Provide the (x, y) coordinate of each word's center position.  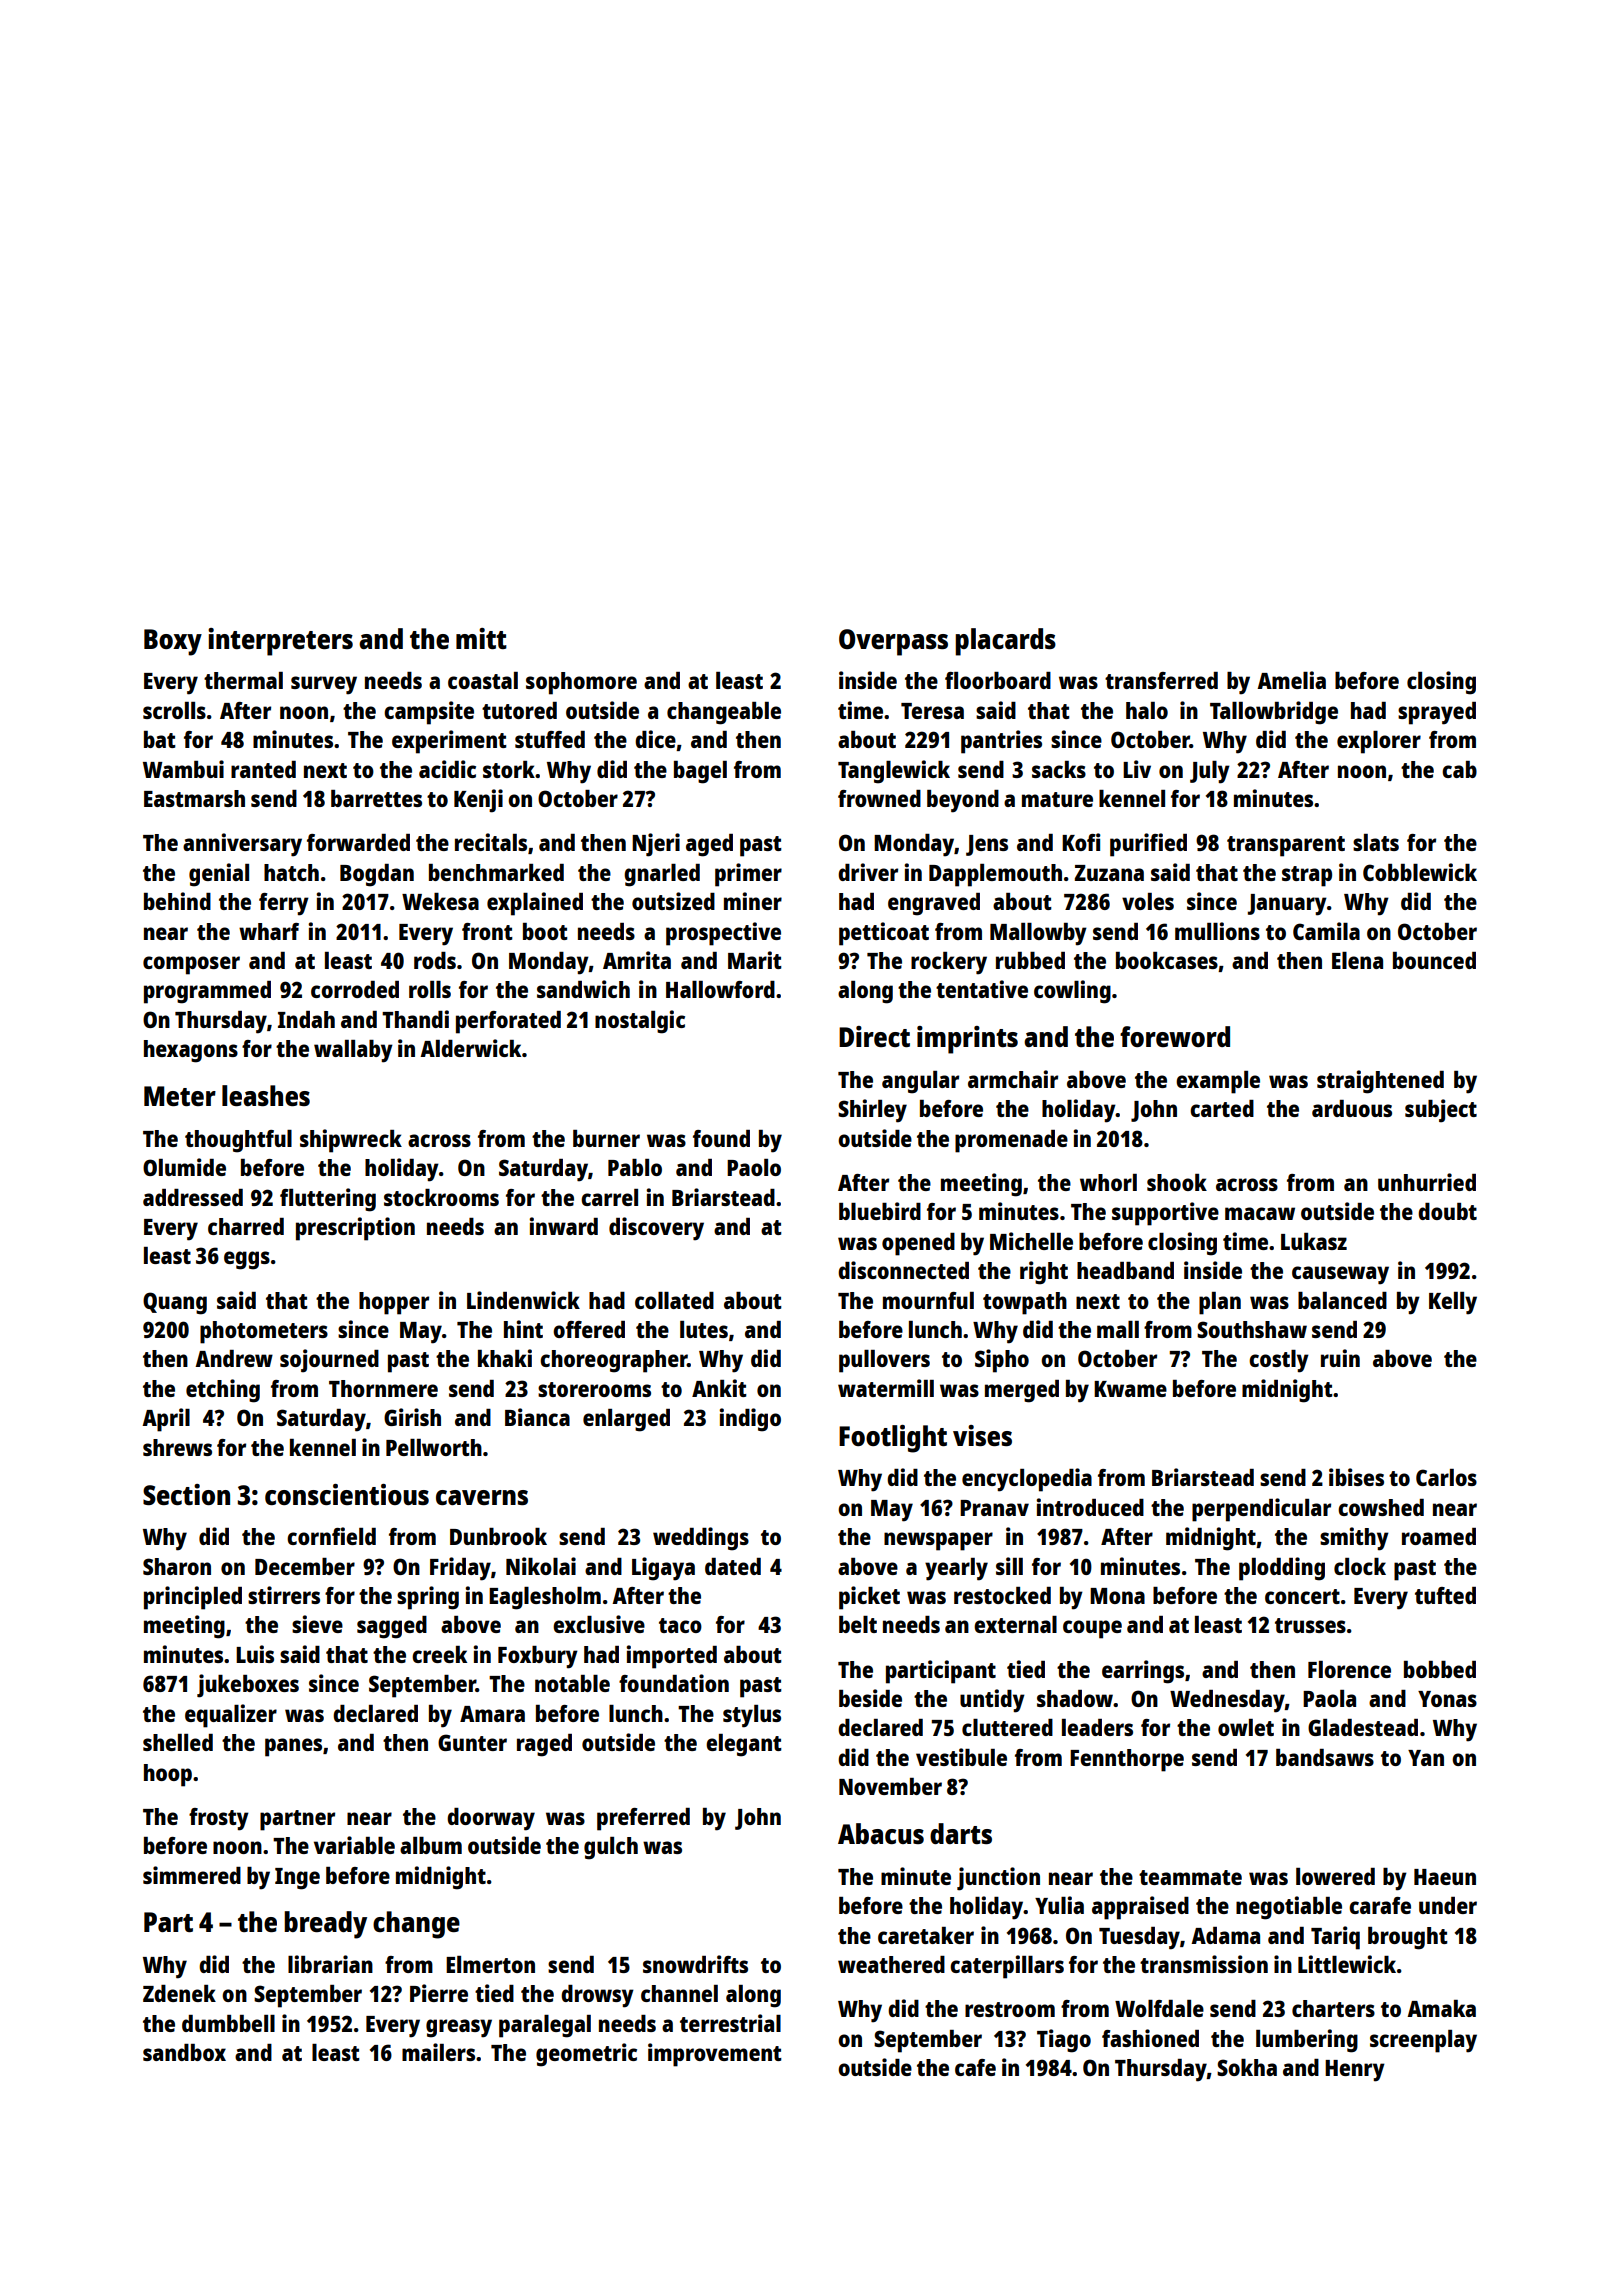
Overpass (893, 642)
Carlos (1446, 1477)
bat (160, 739)
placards (1005, 642)
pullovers (884, 1361)
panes (293, 1747)
